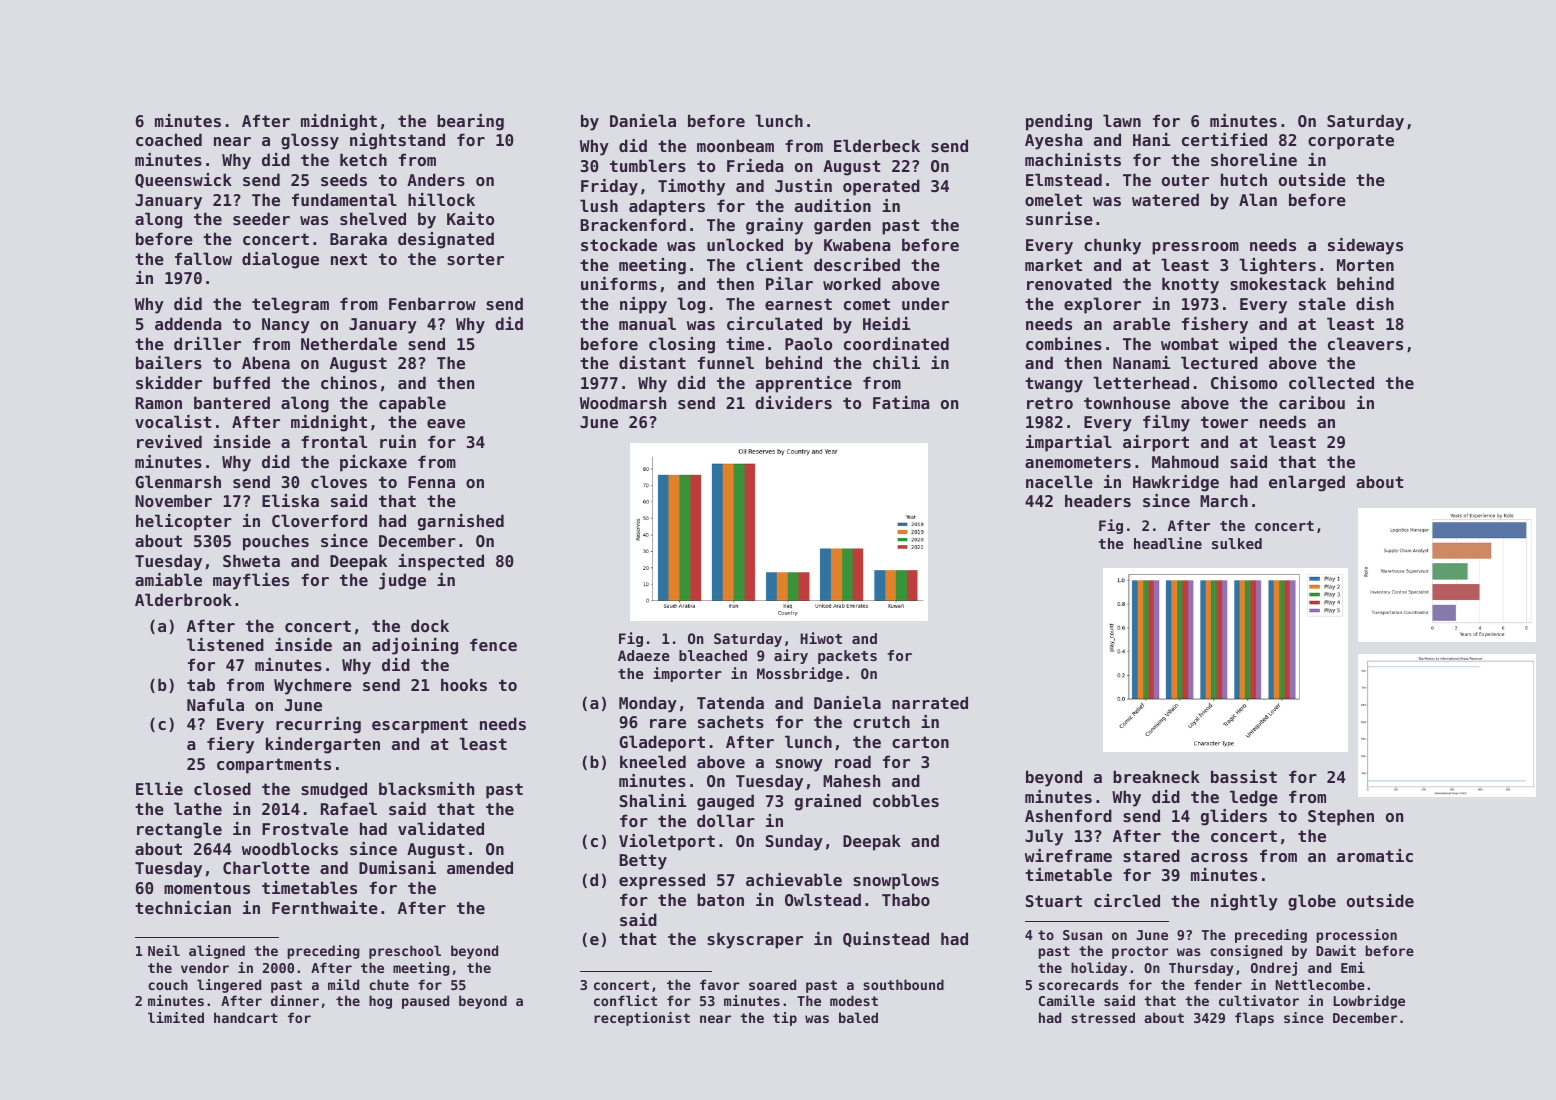 The height and width of the screenshot is (1100, 1556). I want to click on frontal, so click(334, 441).
